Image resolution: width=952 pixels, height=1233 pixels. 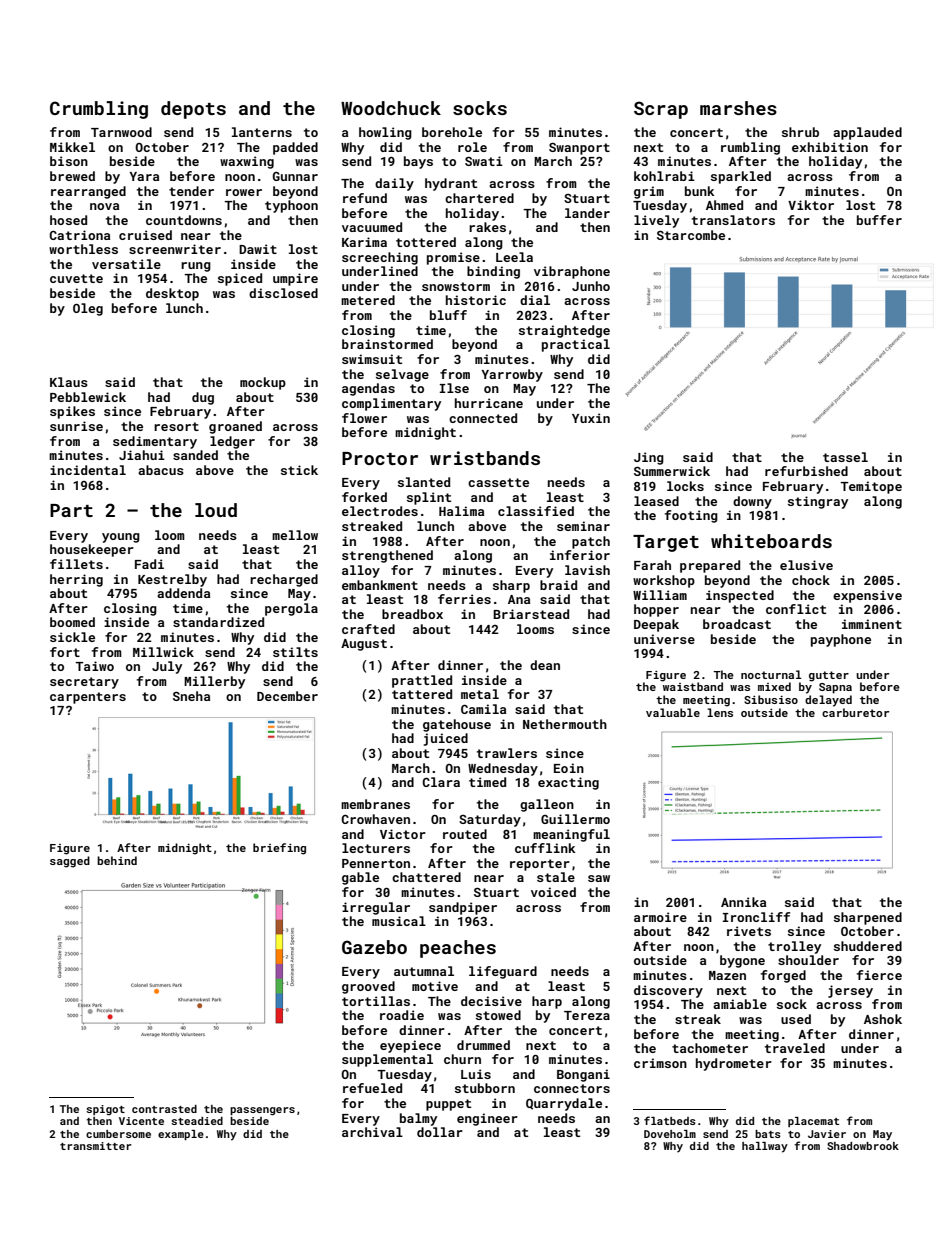 I want to click on cumbersome, so click(x=118, y=1134).
